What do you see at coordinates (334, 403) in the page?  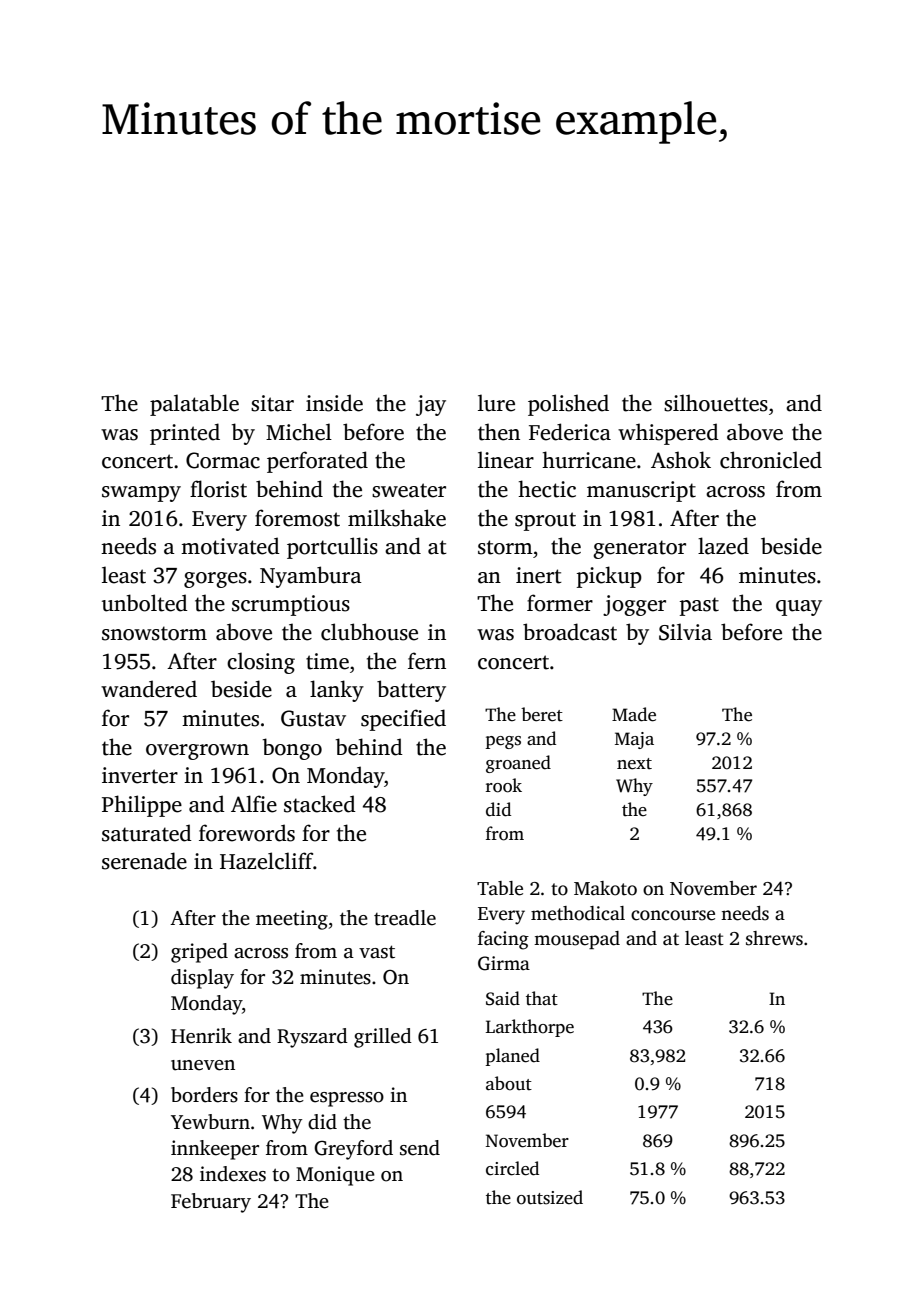 I see `inside` at bounding box center [334, 403].
